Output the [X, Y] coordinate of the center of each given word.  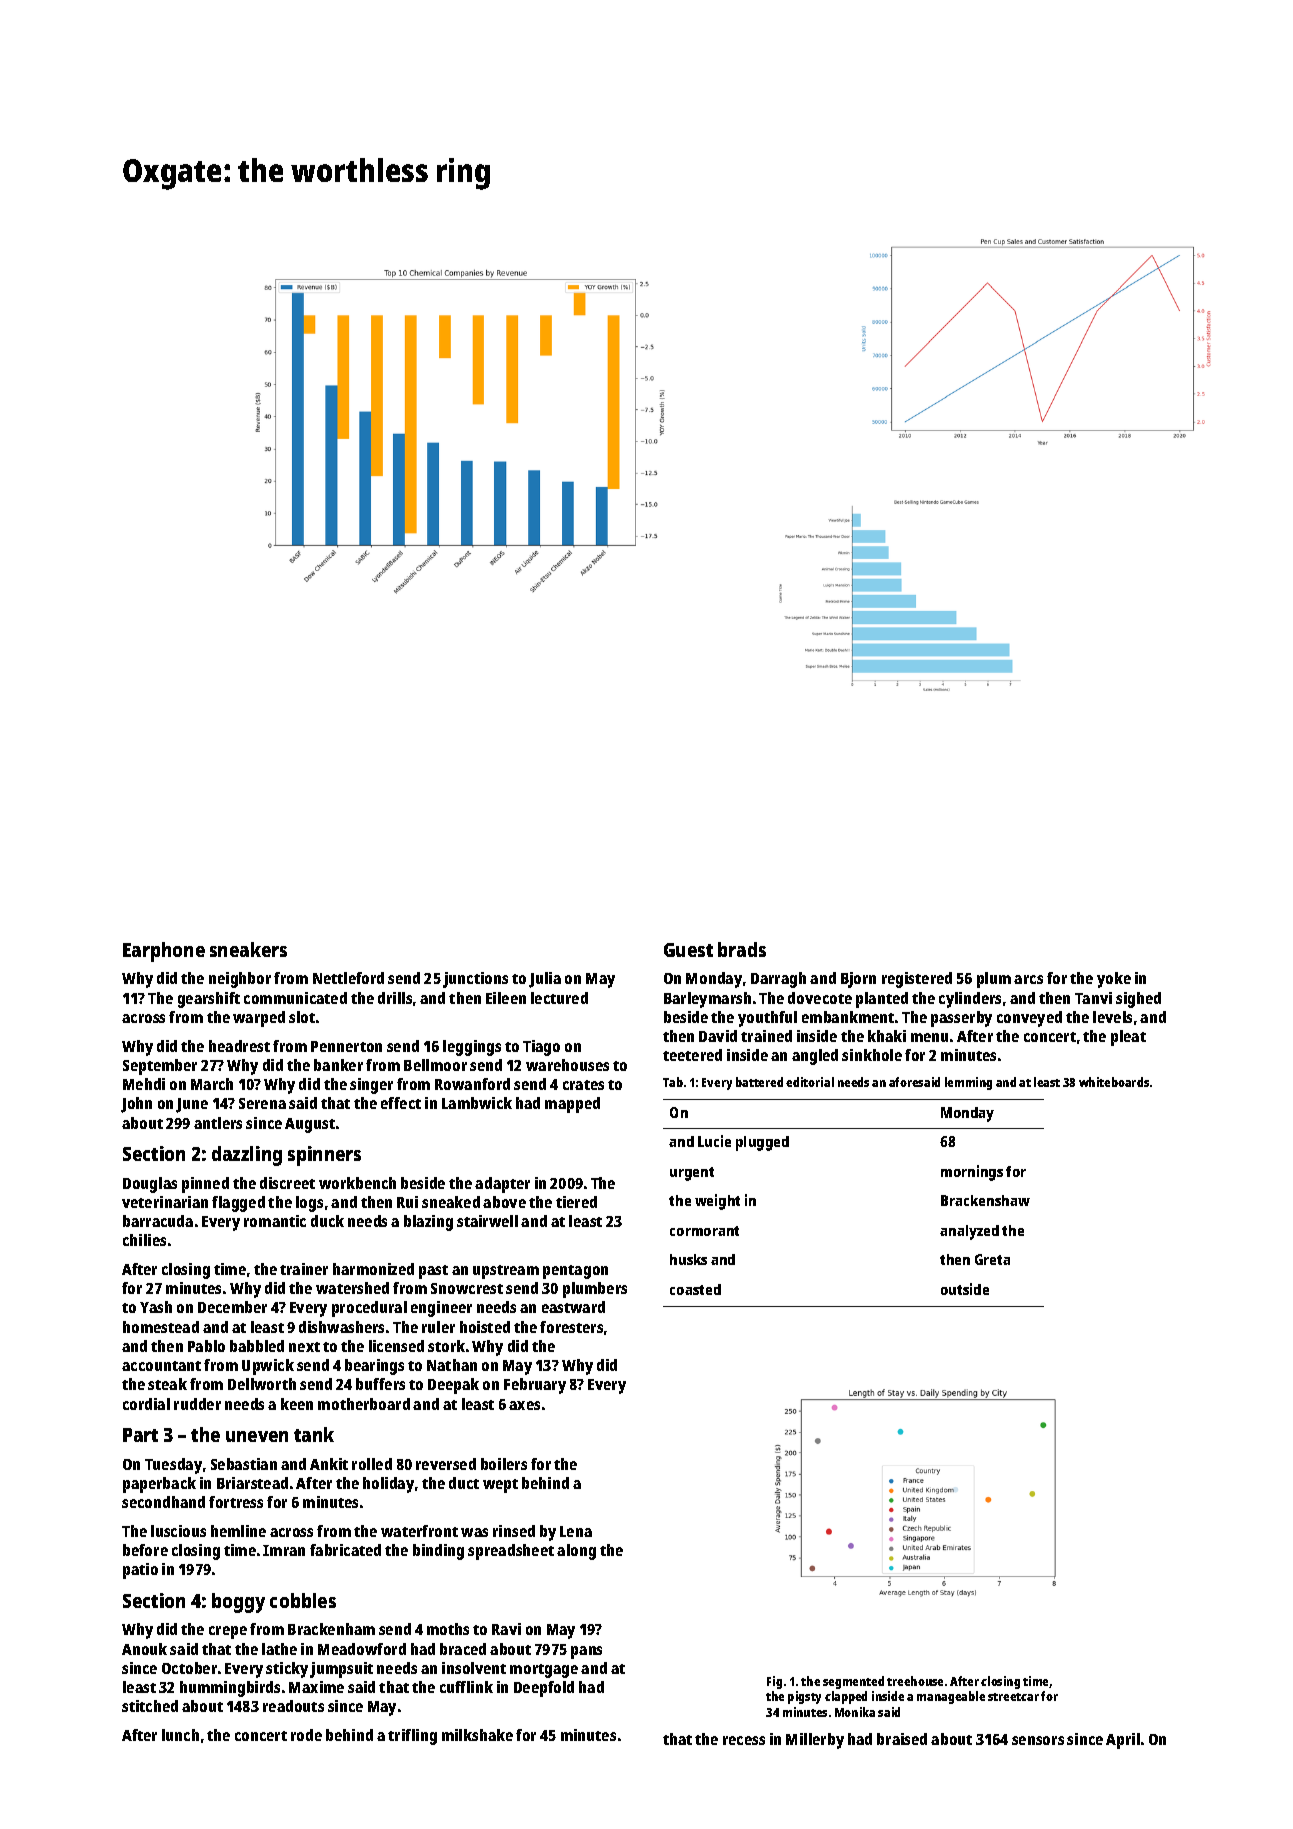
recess [744, 1740]
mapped [572, 1105]
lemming [968, 1083]
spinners [324, 1156]
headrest [239, 1046]
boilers [504, 1464]
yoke [1114, 980]
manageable [951, 1697]
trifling [412, 1737]
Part [140, 1435]
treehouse [915, 1681]
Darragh [778, 980]
